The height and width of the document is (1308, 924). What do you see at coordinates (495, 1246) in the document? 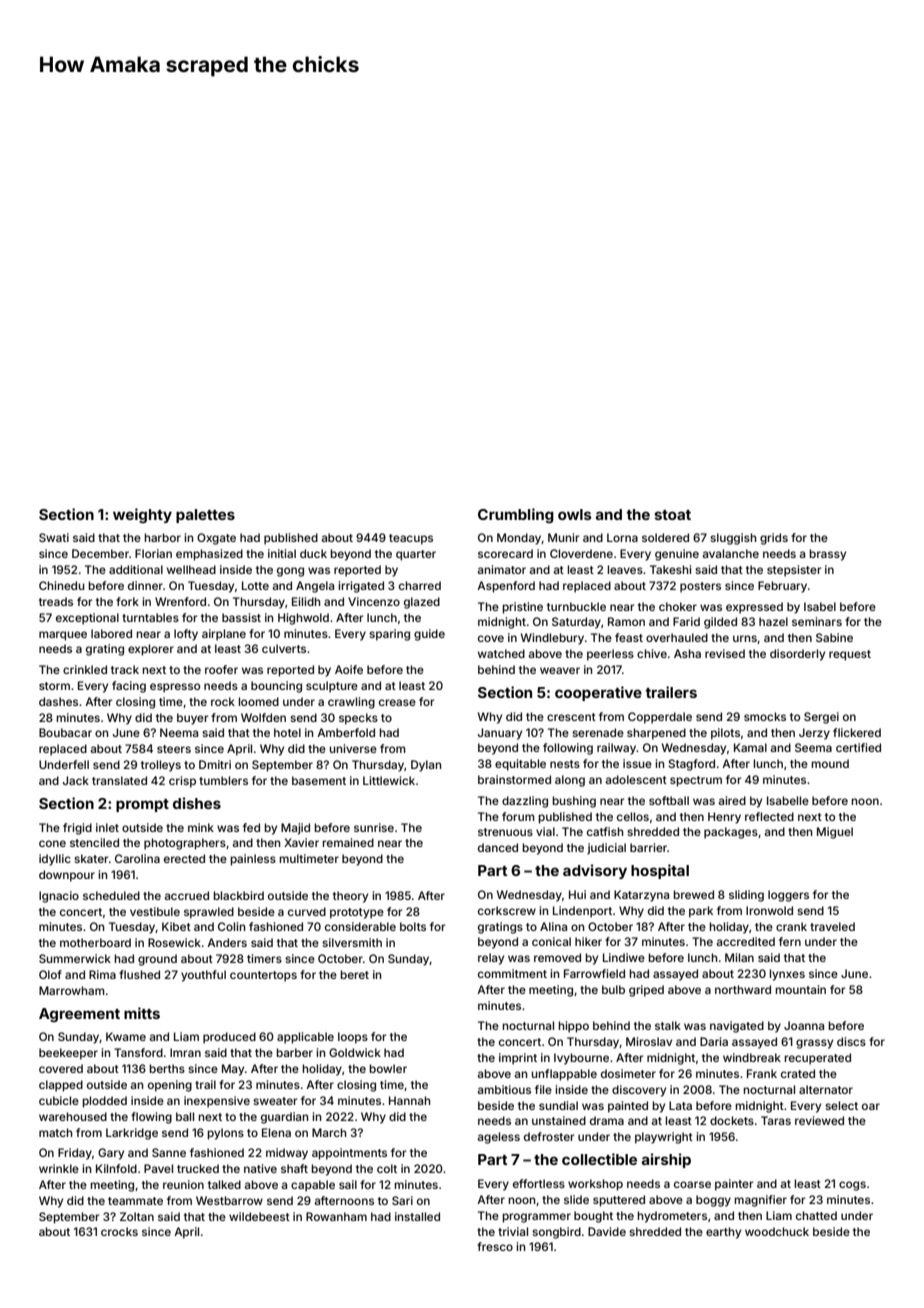
I see `fresco` at bounding box center [495, 1246].
